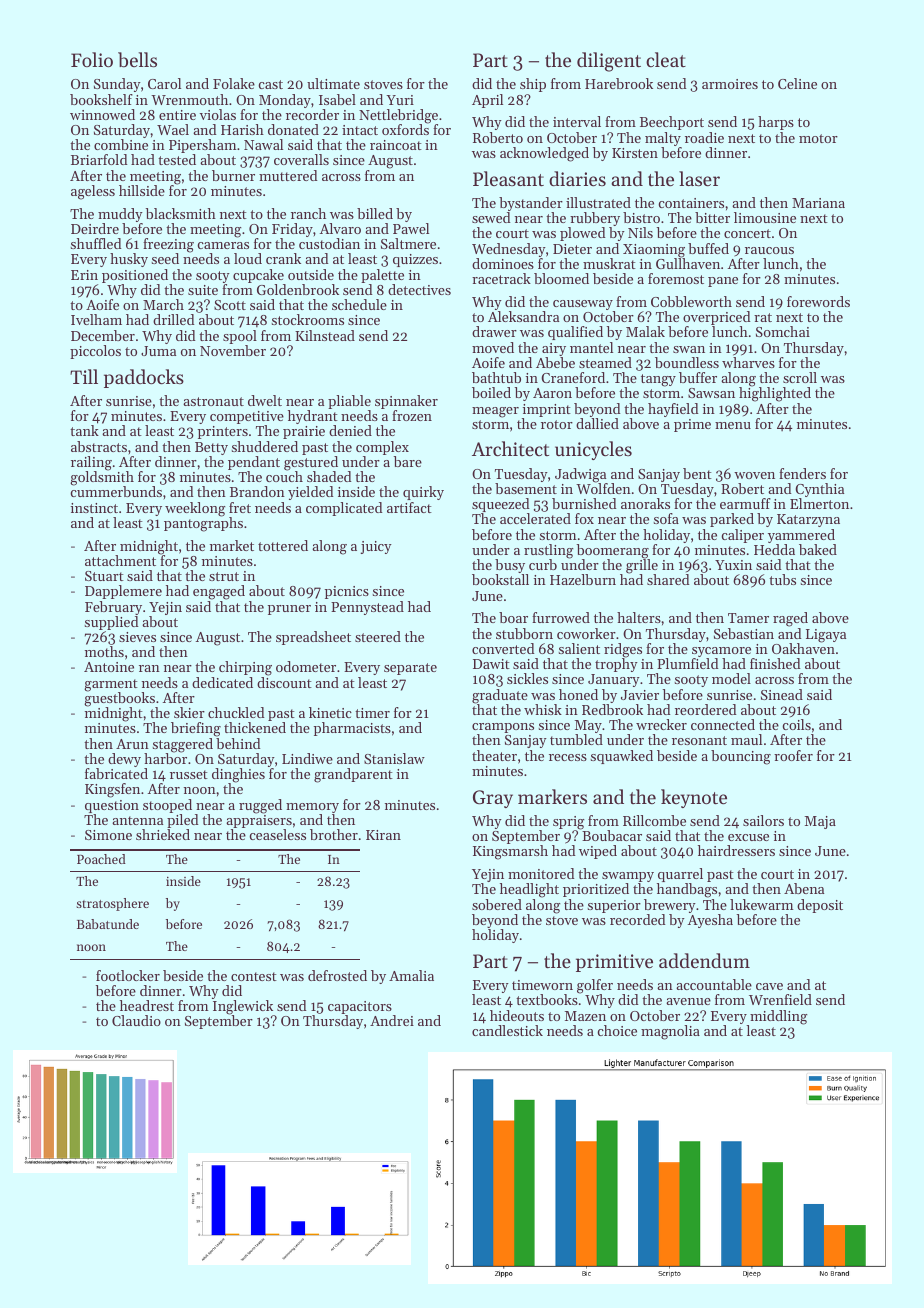  What do you see at coordinates (223, 245) in the screenshot?
I see `cameras` at bounding box center [223, 245].
